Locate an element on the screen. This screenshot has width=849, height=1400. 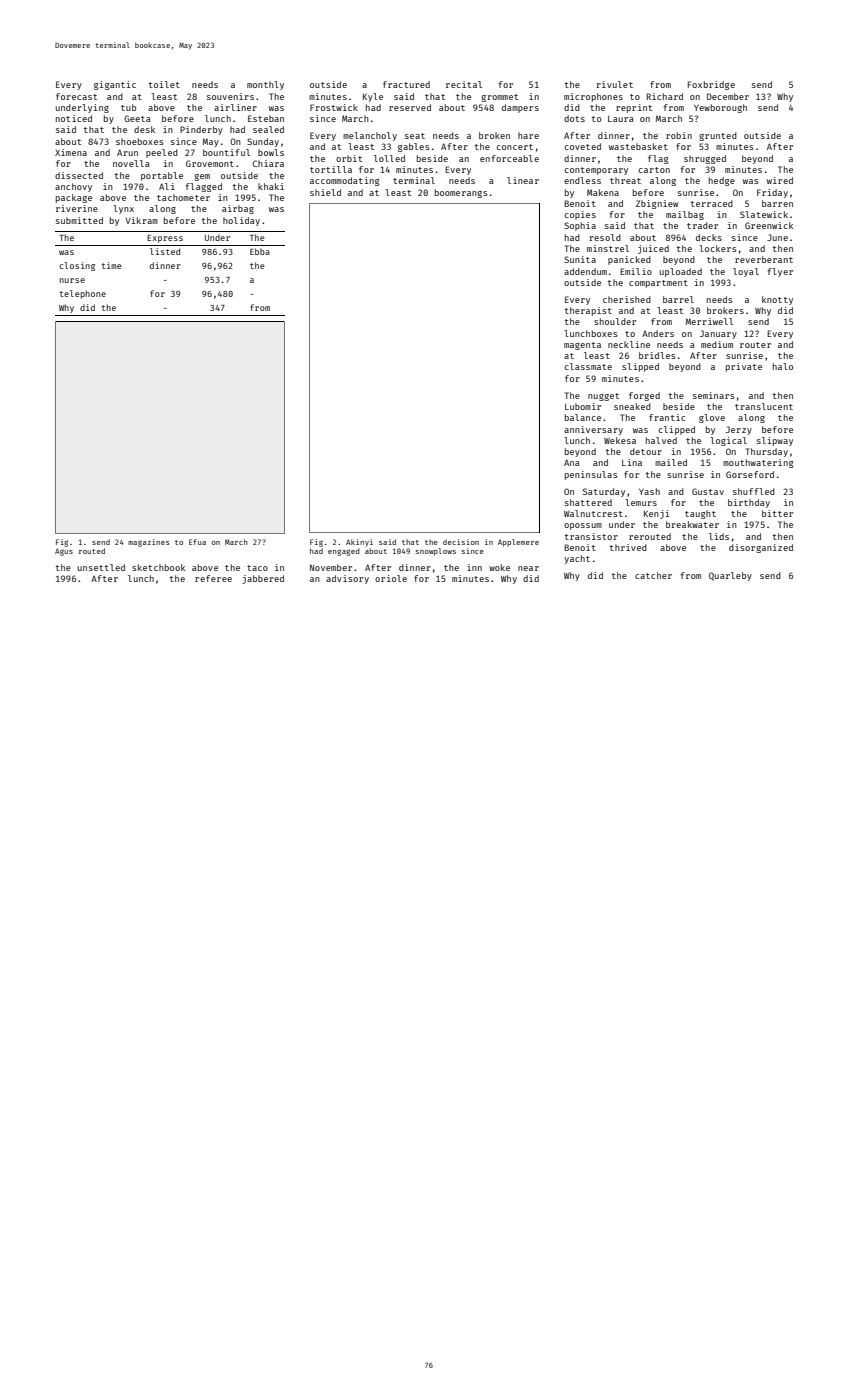
unsettled is located at coordinates (101, 567).
